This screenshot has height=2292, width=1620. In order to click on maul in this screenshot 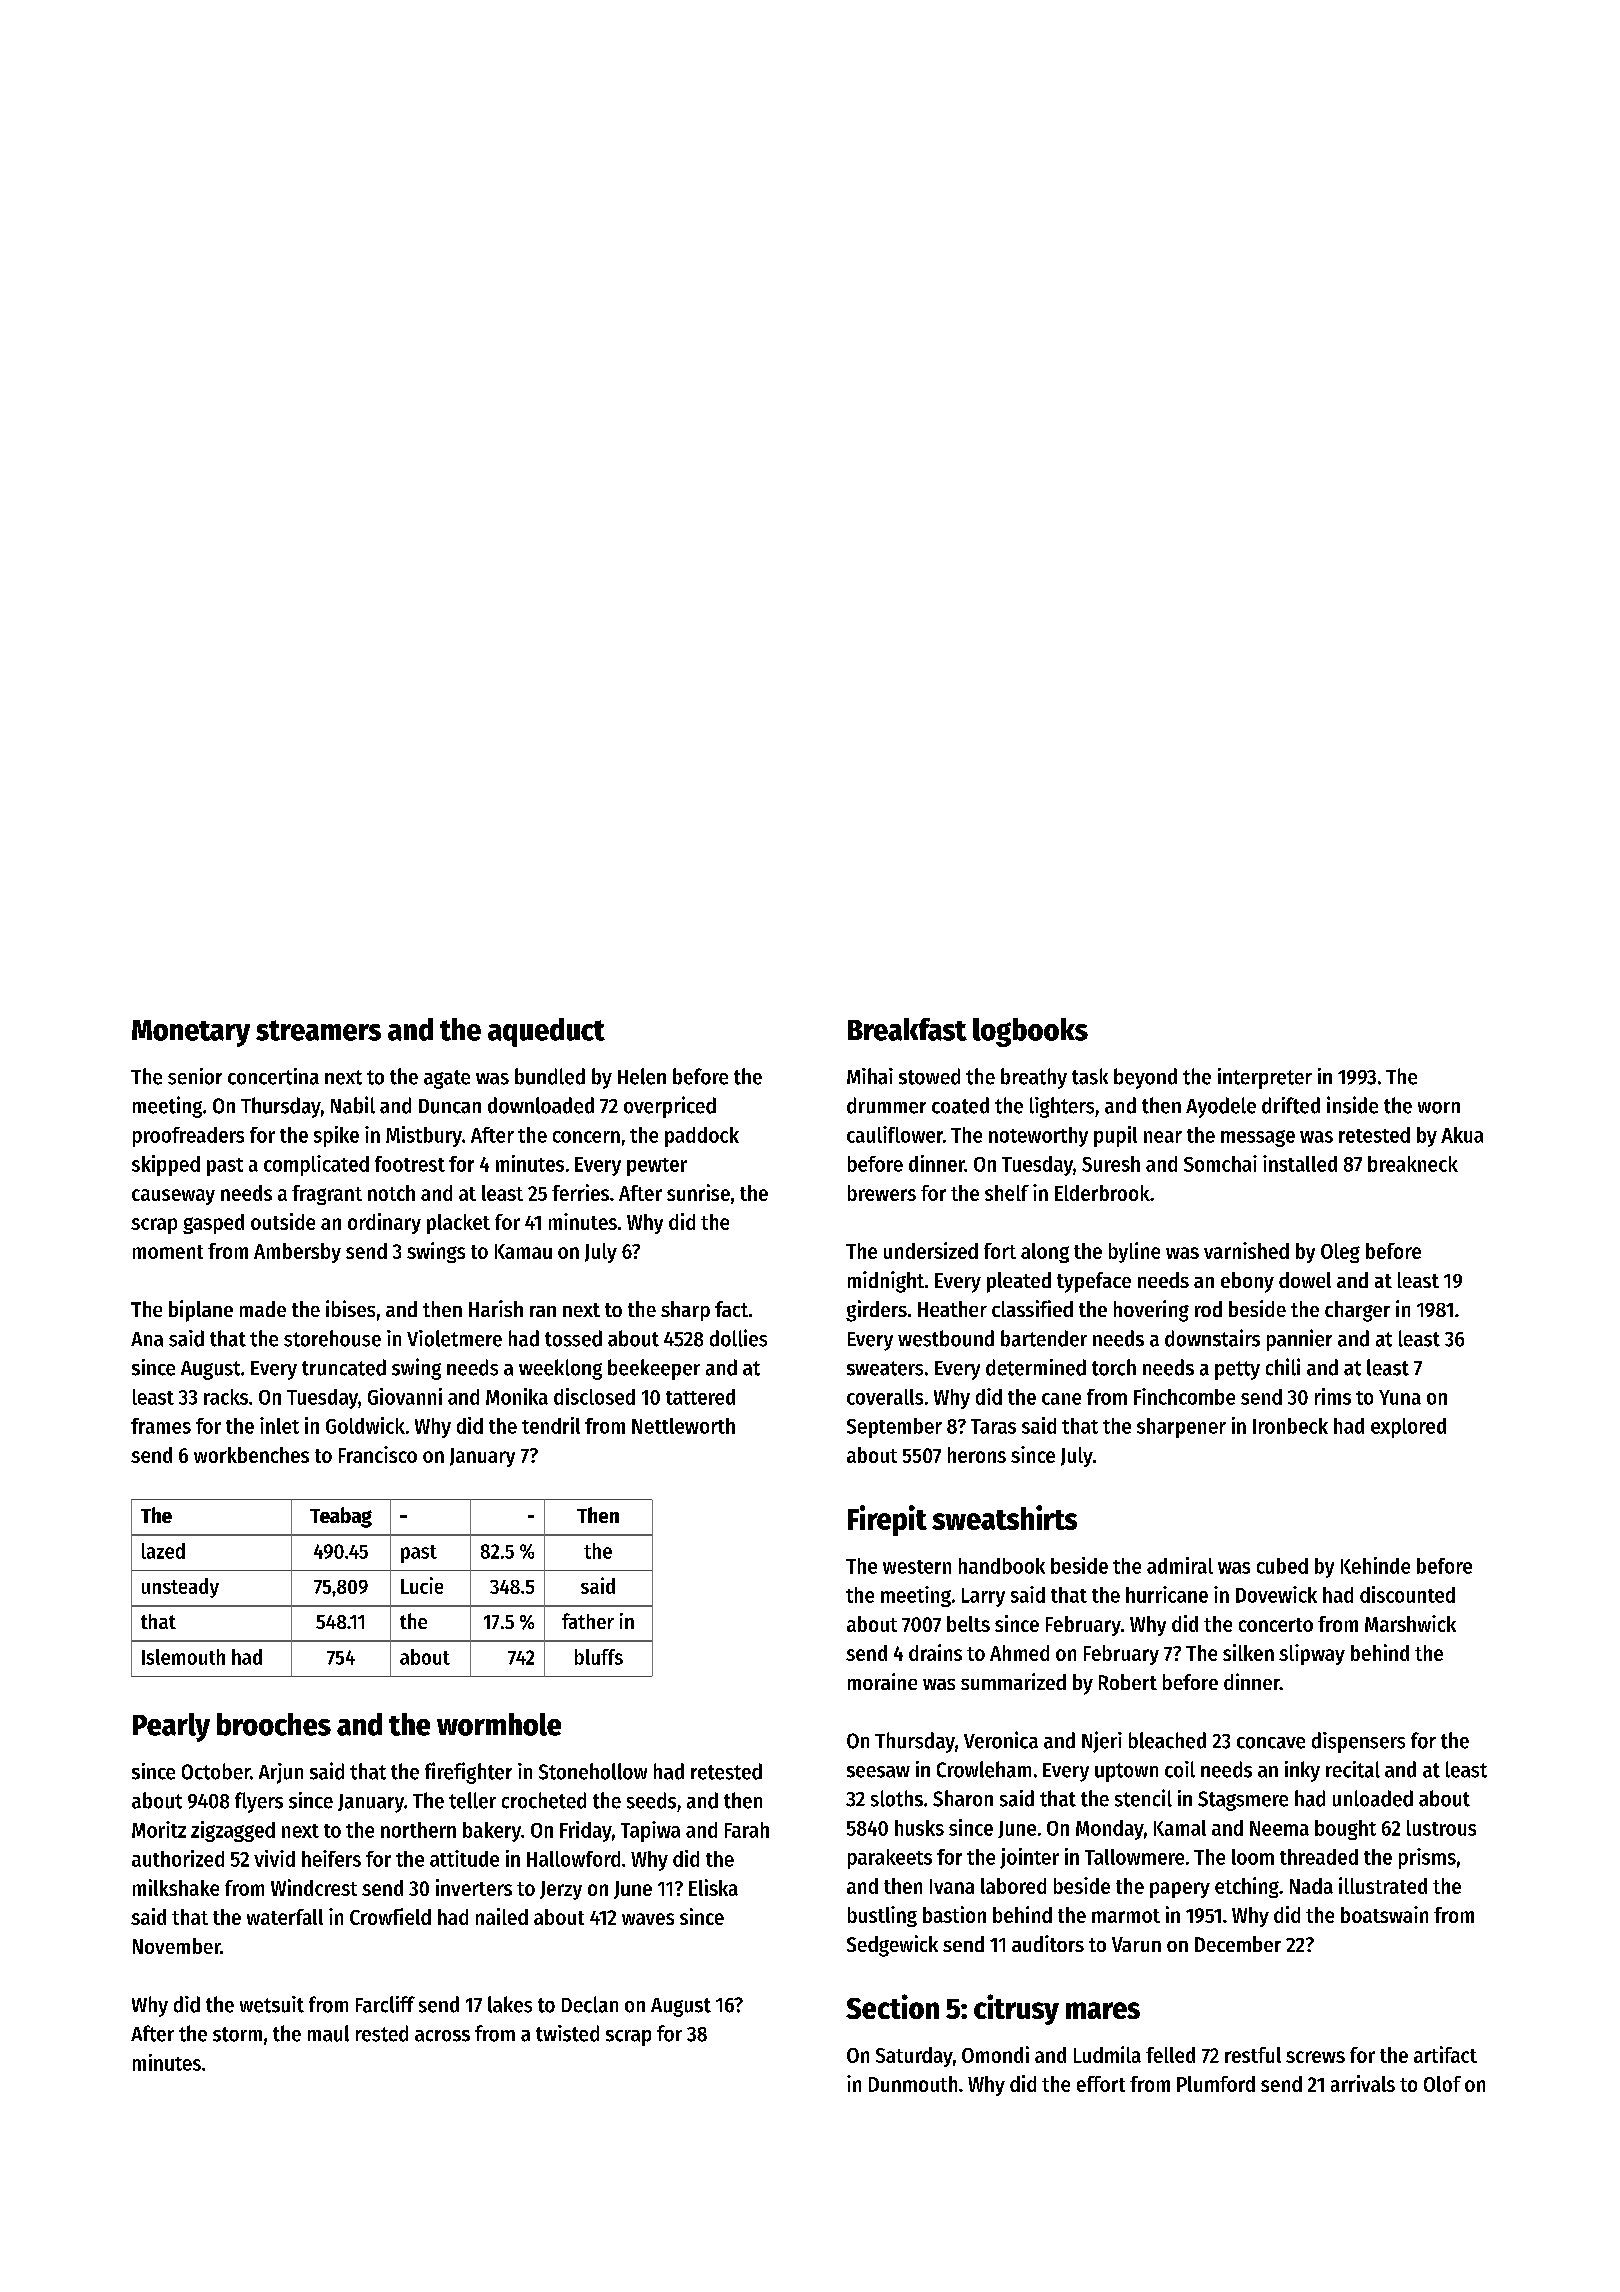, I will do `click(328, 2033)`.
